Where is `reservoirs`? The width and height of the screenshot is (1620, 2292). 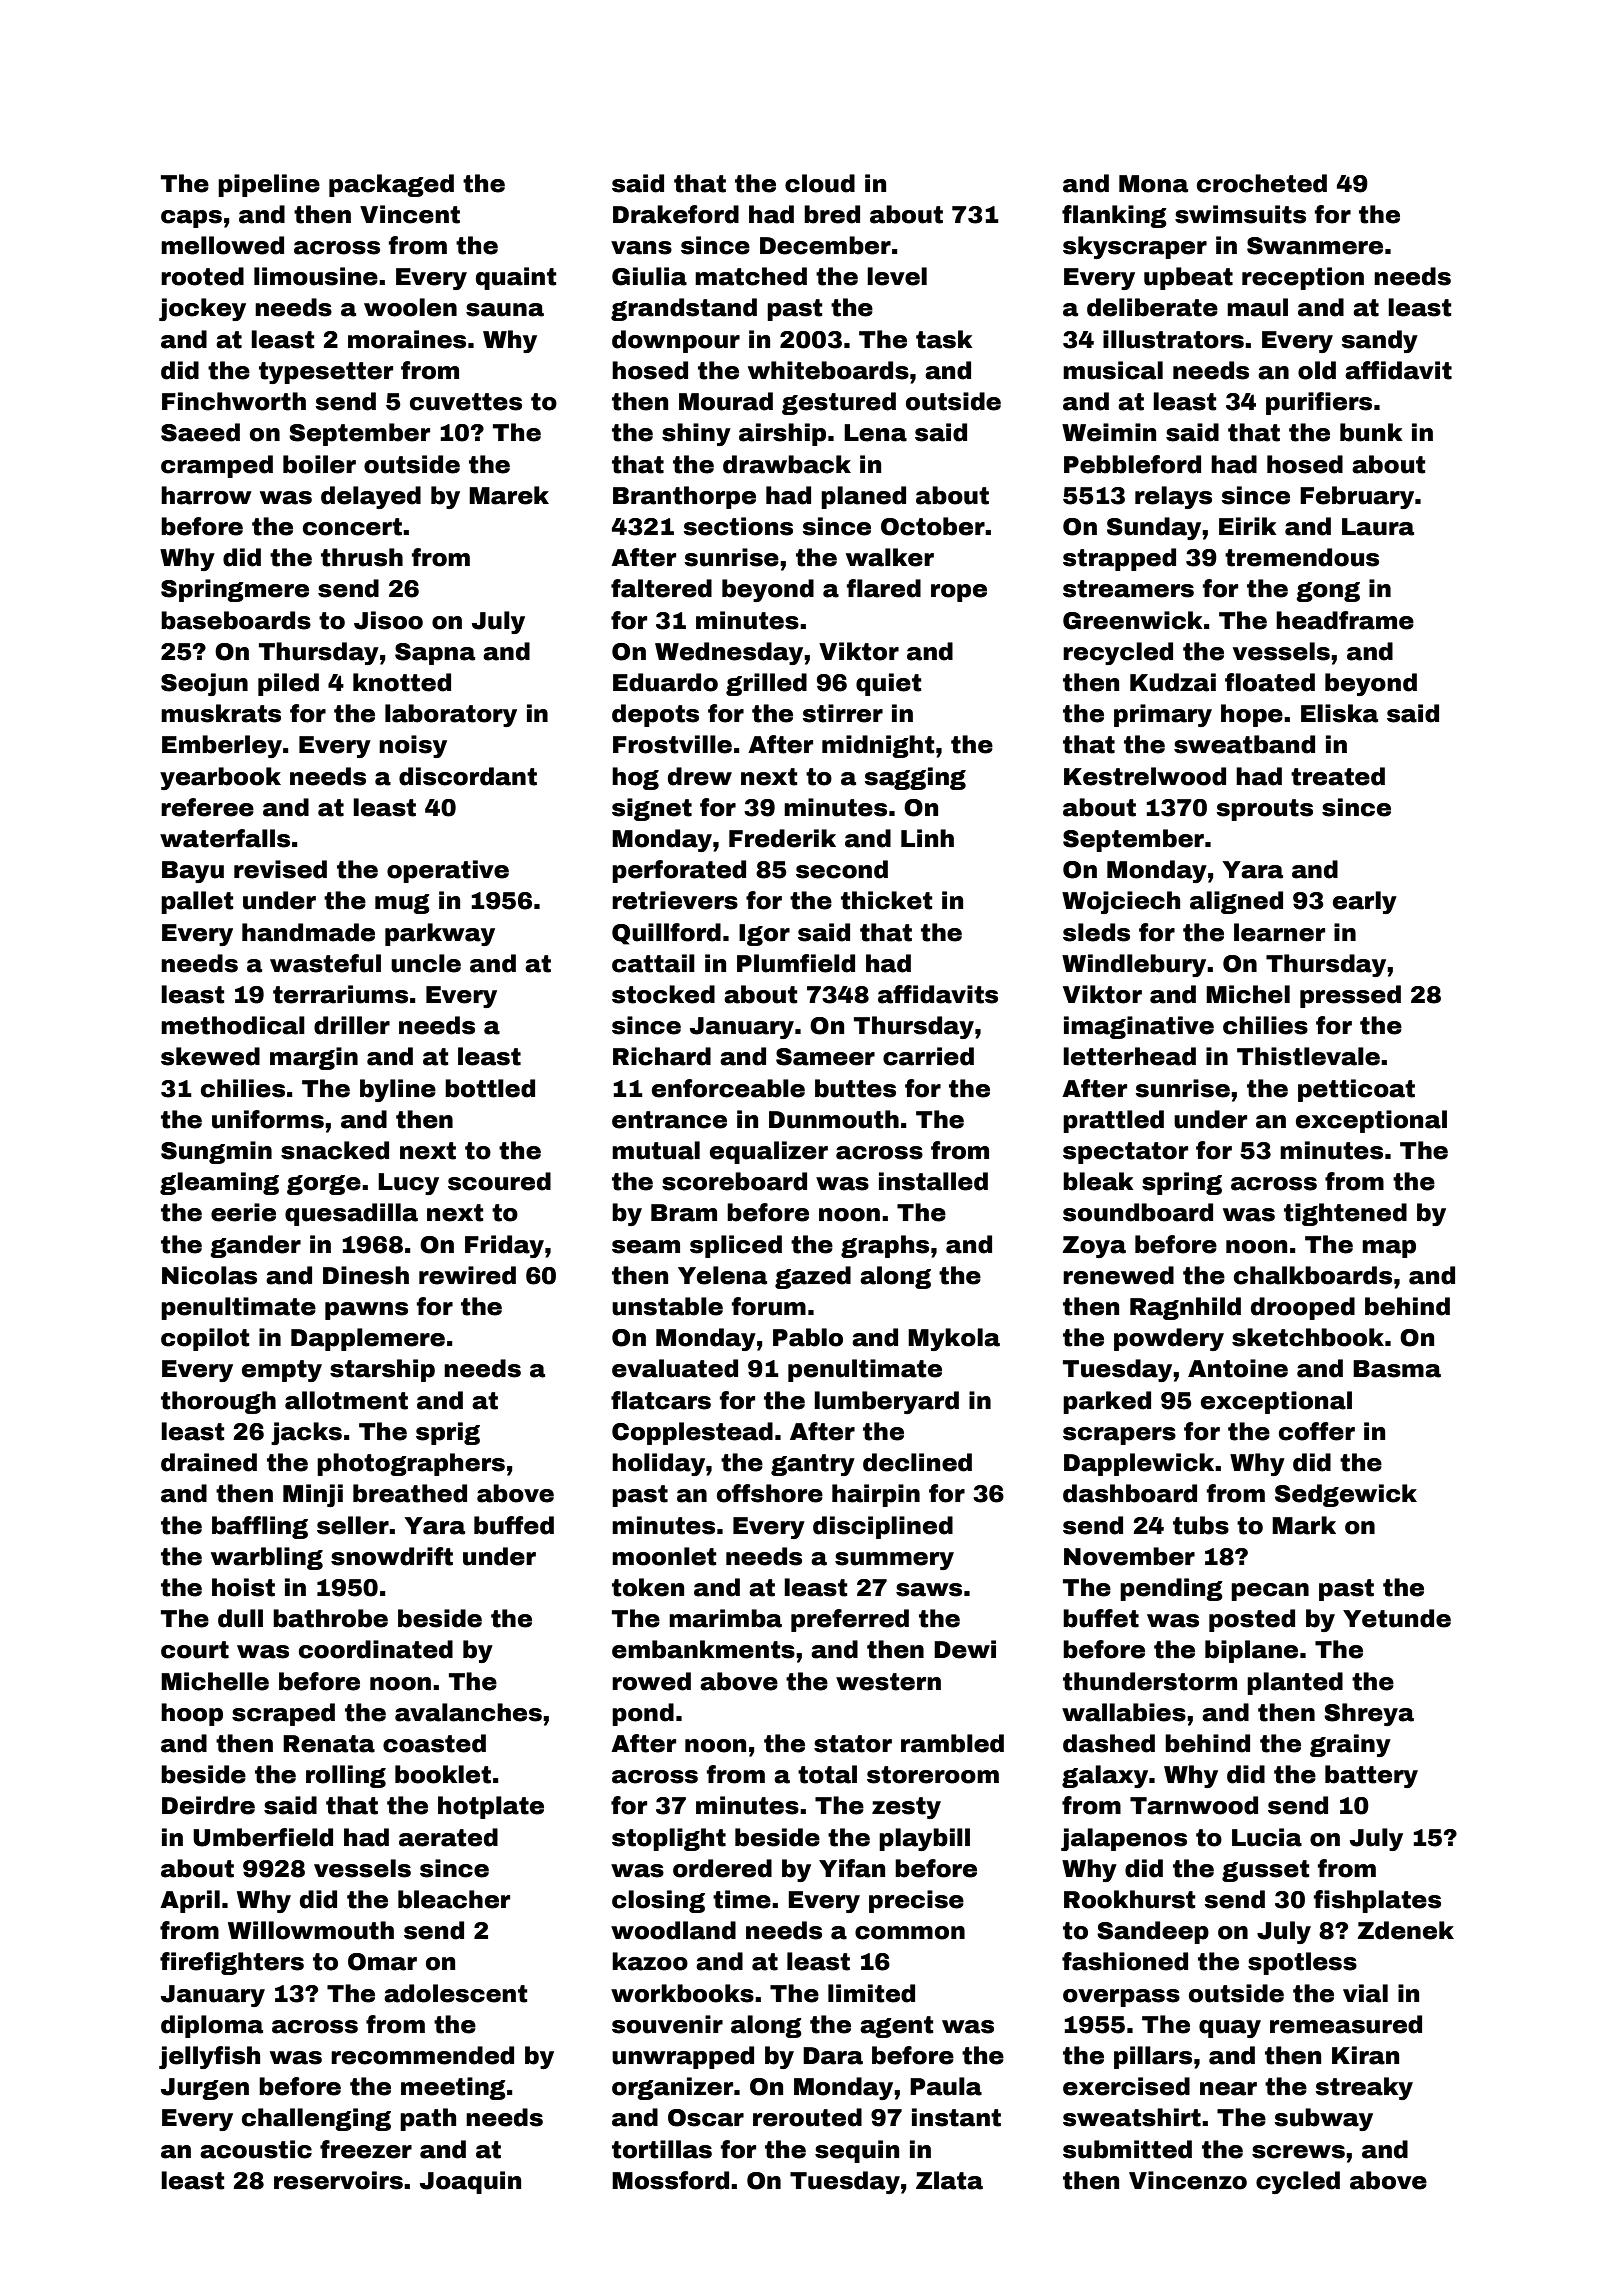
reservoirs is located at coordinates (338, 2180).
